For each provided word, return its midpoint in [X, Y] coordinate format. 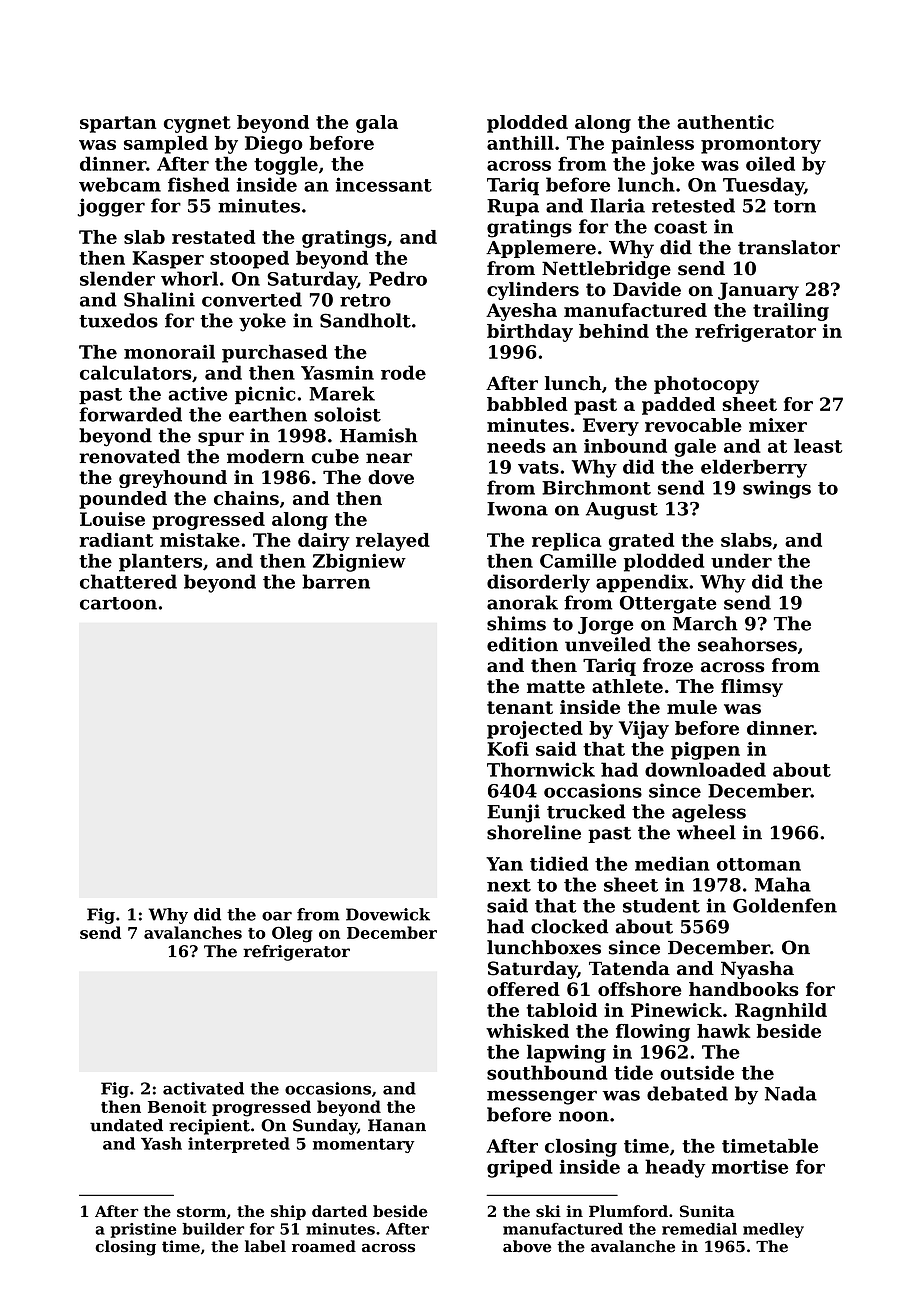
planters [160, 562]
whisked [527, 1031]
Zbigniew [359, 562]
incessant [384, 184]
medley [773, 1230]
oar [277, 916]
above [527, 1246]
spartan [118, 124]
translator [789, 247]
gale [695, 448]
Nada [791, 1093]
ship [288, 1212]
